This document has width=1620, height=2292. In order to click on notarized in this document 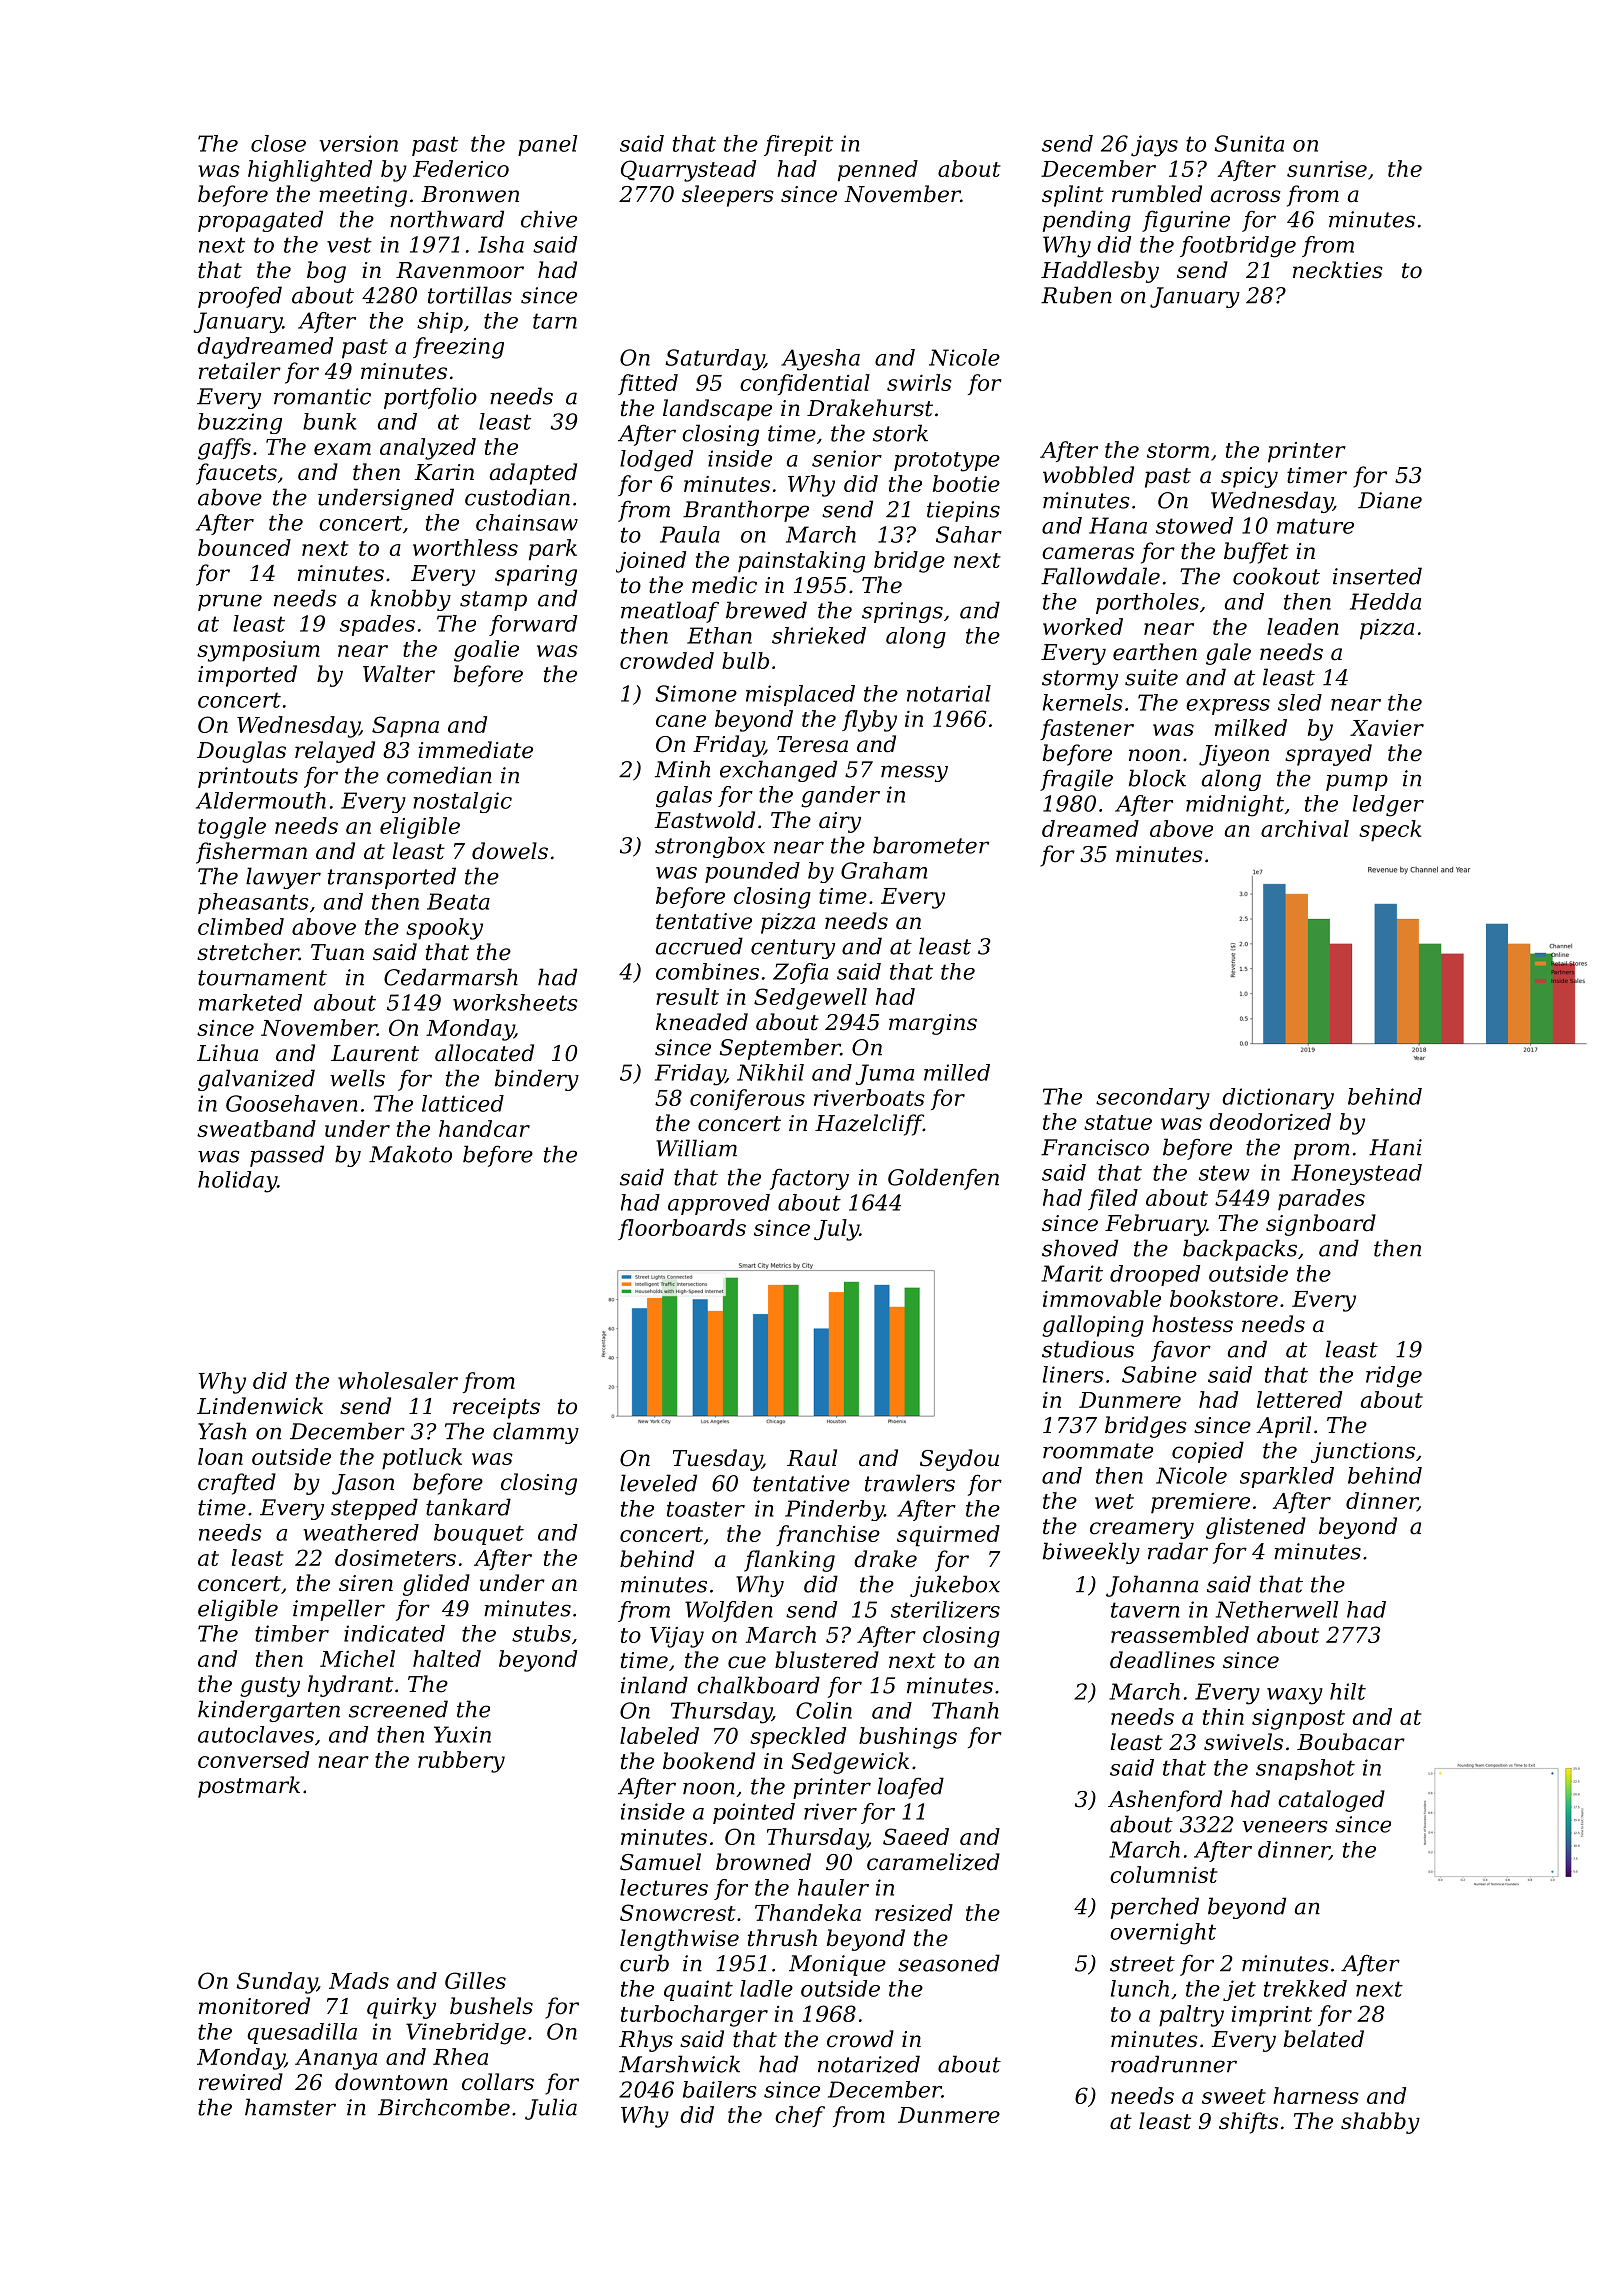, I will do `click(869, 2064)`.
